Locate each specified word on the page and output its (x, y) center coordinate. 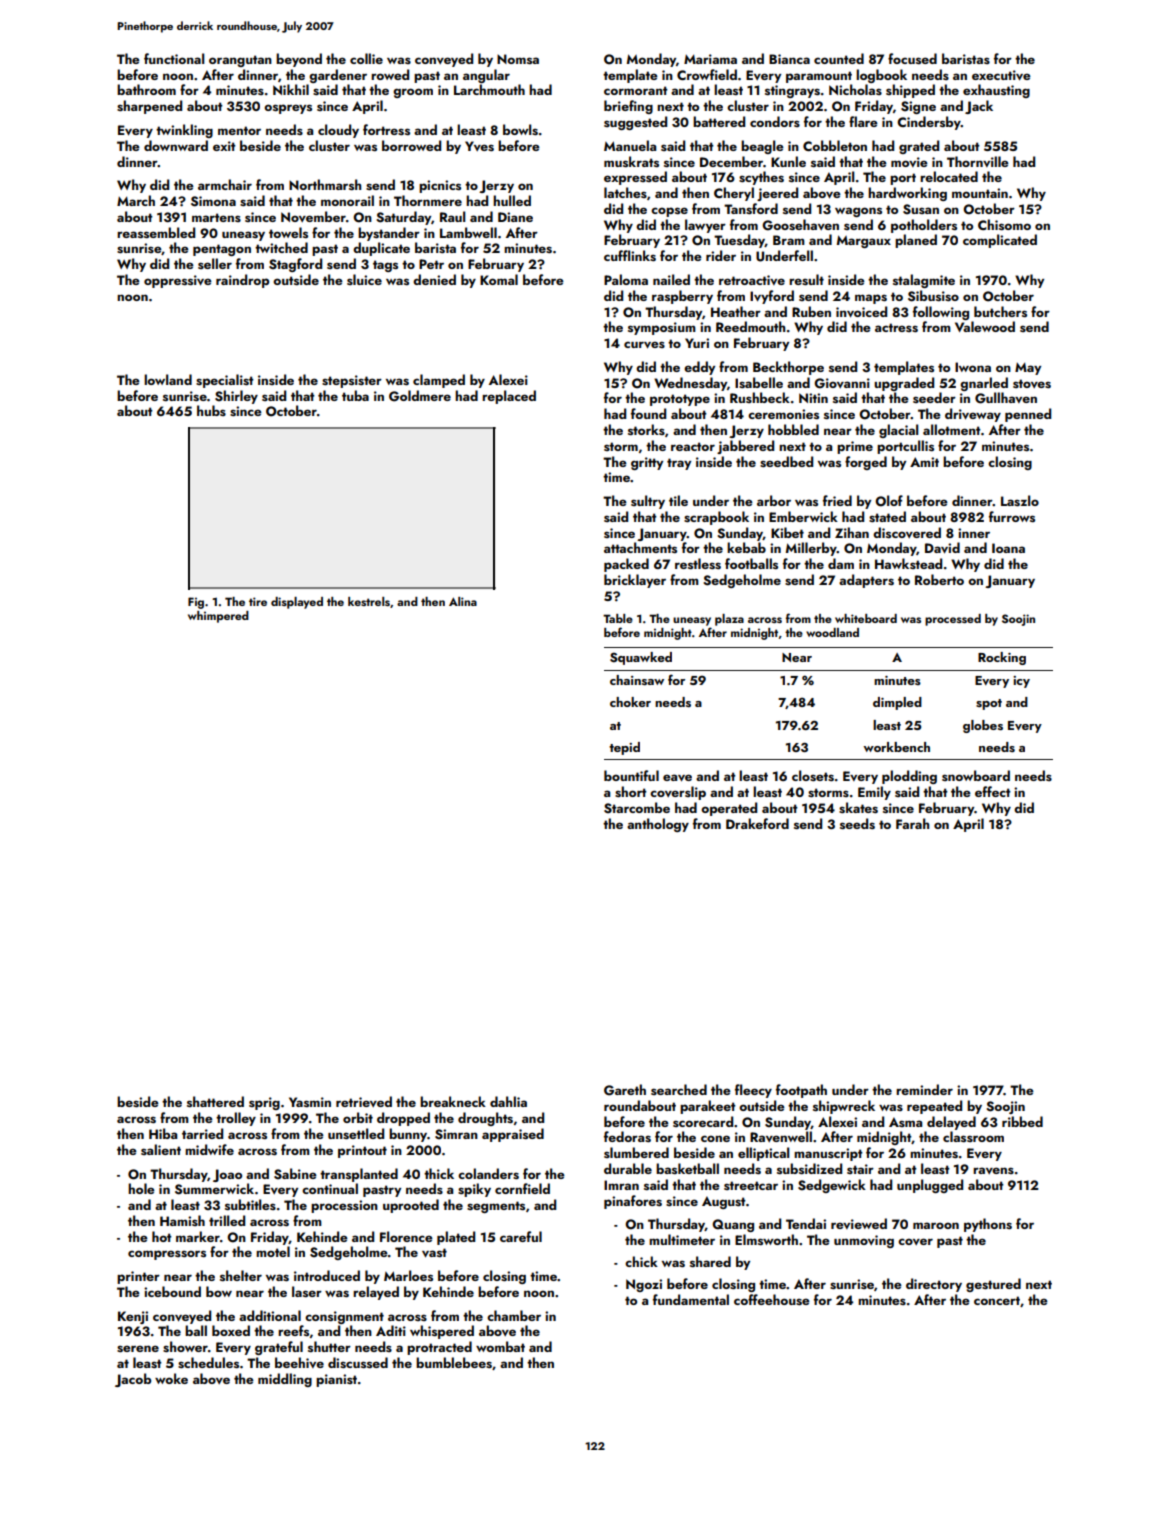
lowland (168, 379)
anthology (658, 825)
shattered (215, 1101)
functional (174, 58)
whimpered (218, 617)
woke (171, 1378)
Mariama (710, 59)
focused (912, 58)
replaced (509, 397)
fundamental (691, 1299)
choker (630, 702)
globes (983, 726)
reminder (924, 1089)
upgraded (904, 384)
